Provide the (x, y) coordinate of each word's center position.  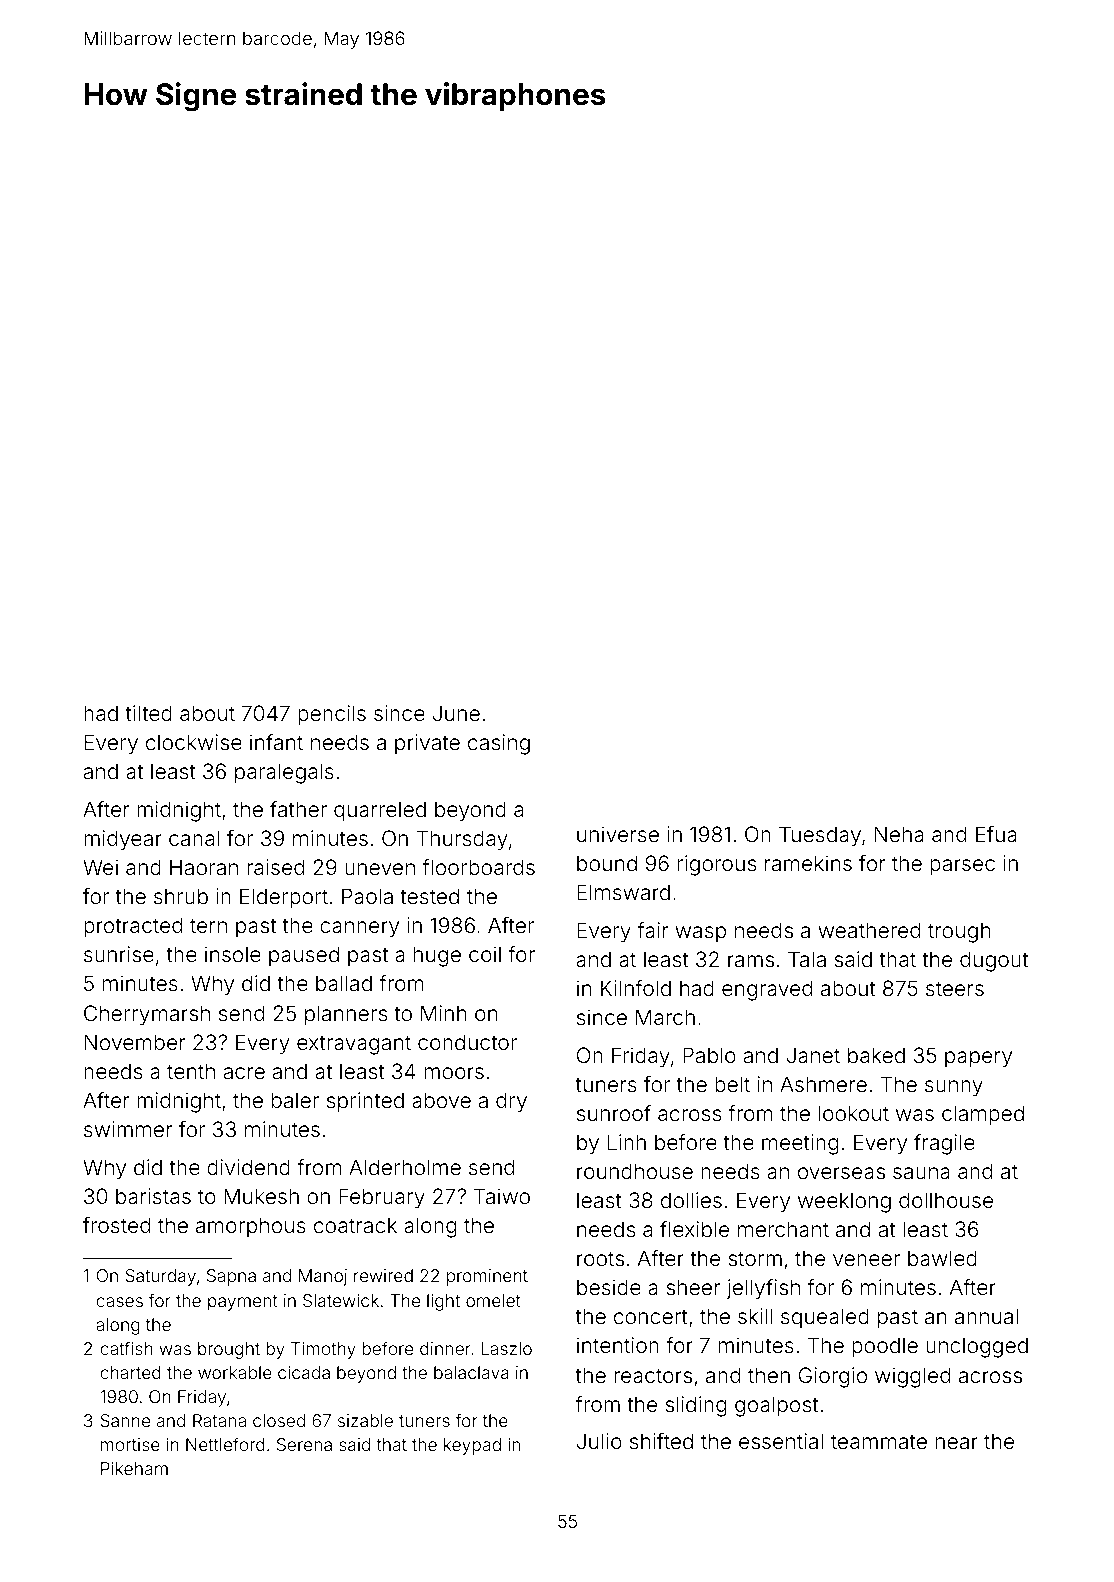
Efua (996, 834)
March (665, 1017)
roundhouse (635, 1171)
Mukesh (261, 1196)
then (769, 1375)
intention (618, 1345)
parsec (962, 867)
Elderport (284, 898)
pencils (332, 715)
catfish (126, 1348)
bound (607, 863)
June (456, 713)
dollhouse (946, 1200)
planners (346, 1015)
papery (978, 1059)
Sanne (125, 1420)
